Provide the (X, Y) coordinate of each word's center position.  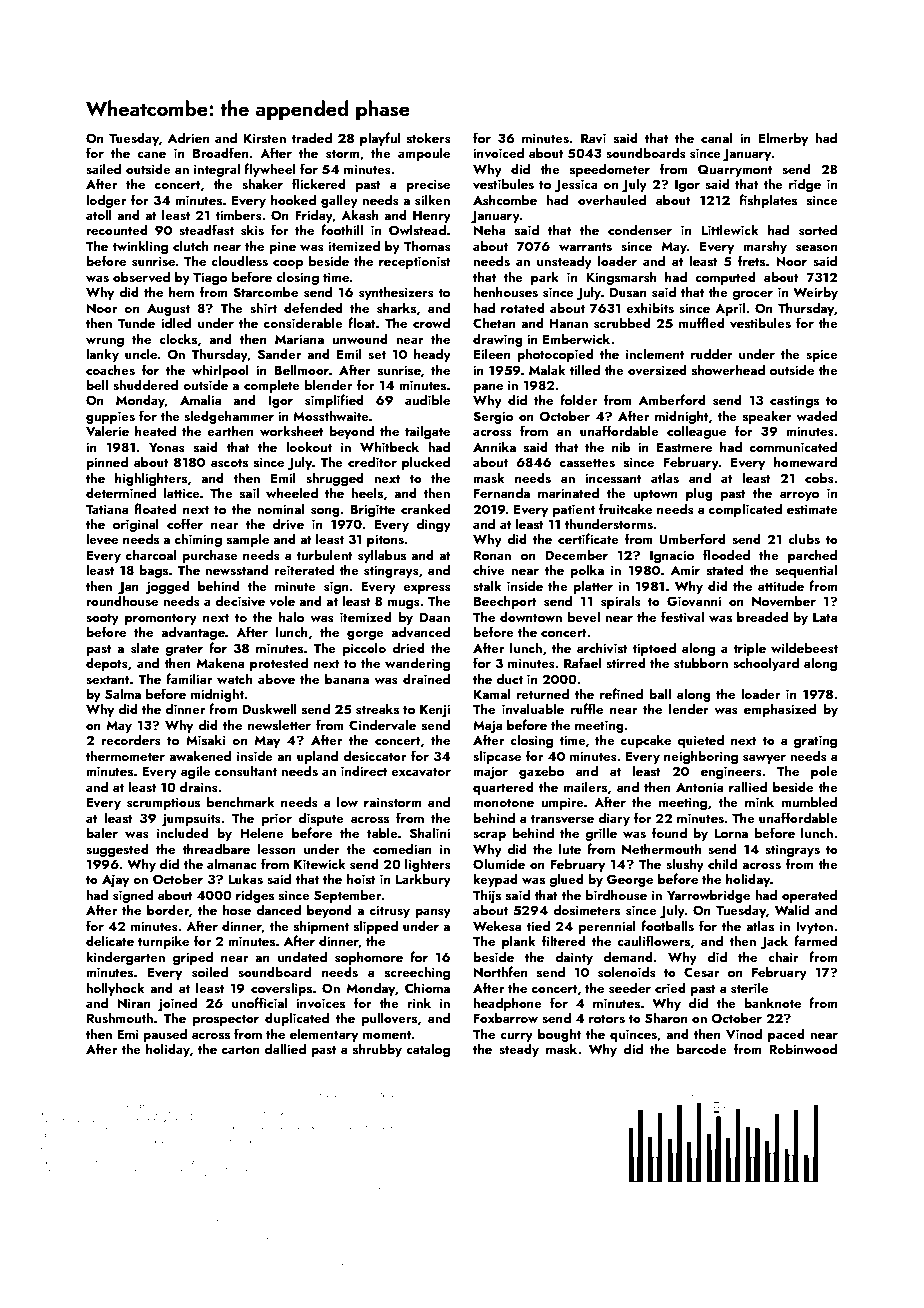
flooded (726, 554)
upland (317, 757)
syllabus (382, 556)
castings (794, 401)
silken (432, 199)
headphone (507, 1004)
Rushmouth (120, 1018)
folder (579, 399)
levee (102, 538)
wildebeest (804, 647)
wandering (417, 664)
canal (716, 137)
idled (176, 322)
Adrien (188, 137)
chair (783, 956)
